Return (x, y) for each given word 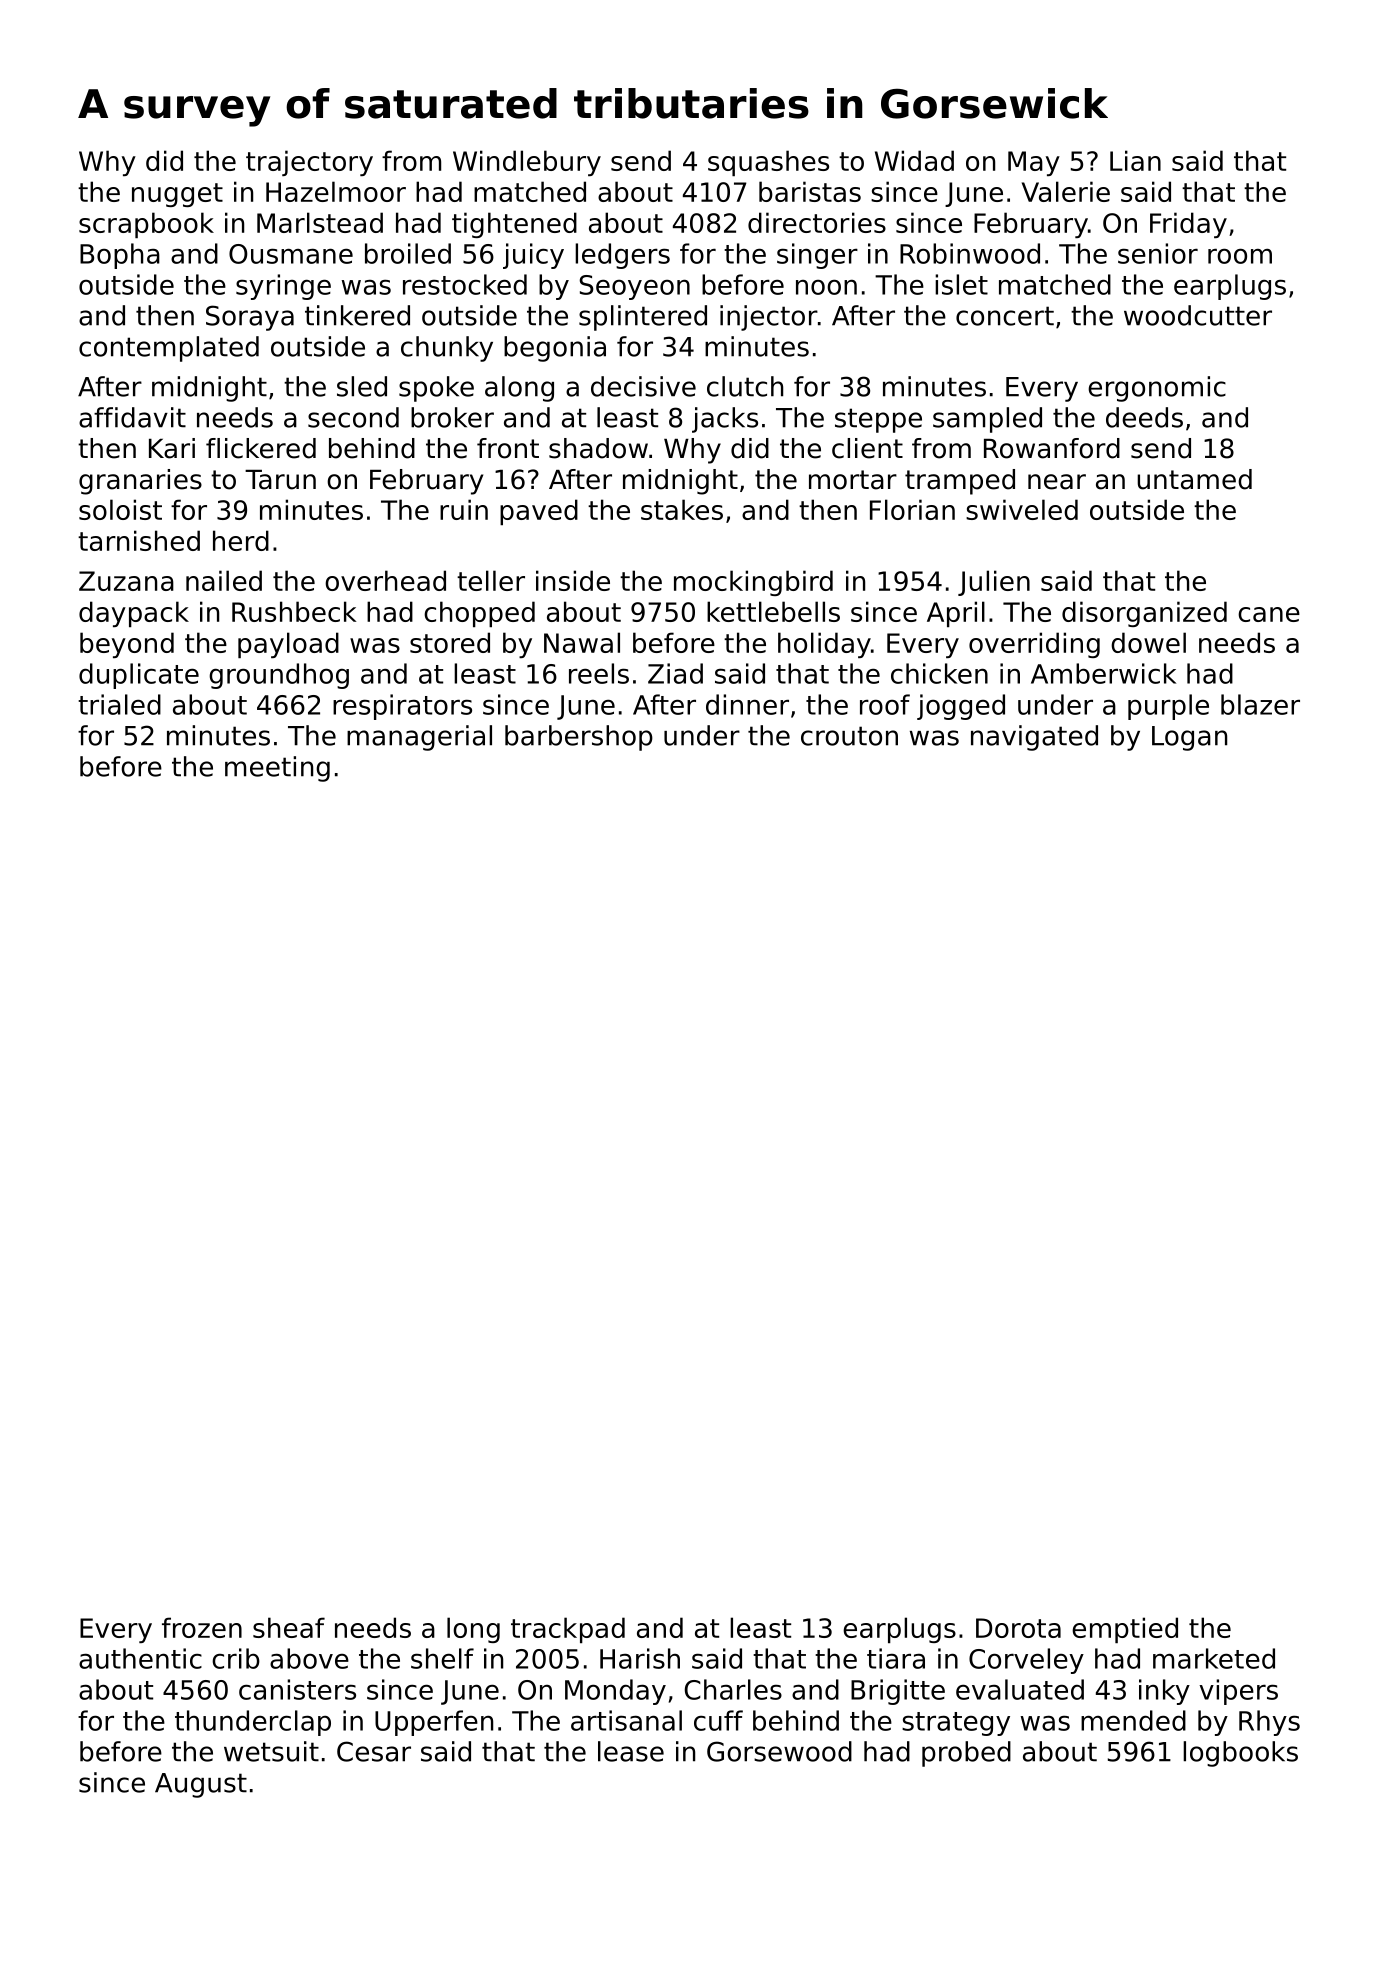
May (1034, 163)
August (201, 1785)
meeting (277, 769)
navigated (1034, 738)
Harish (640, 1658)
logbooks (1240, 1754)
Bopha (120, 256)
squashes (768, 163)
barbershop (579, 738)
